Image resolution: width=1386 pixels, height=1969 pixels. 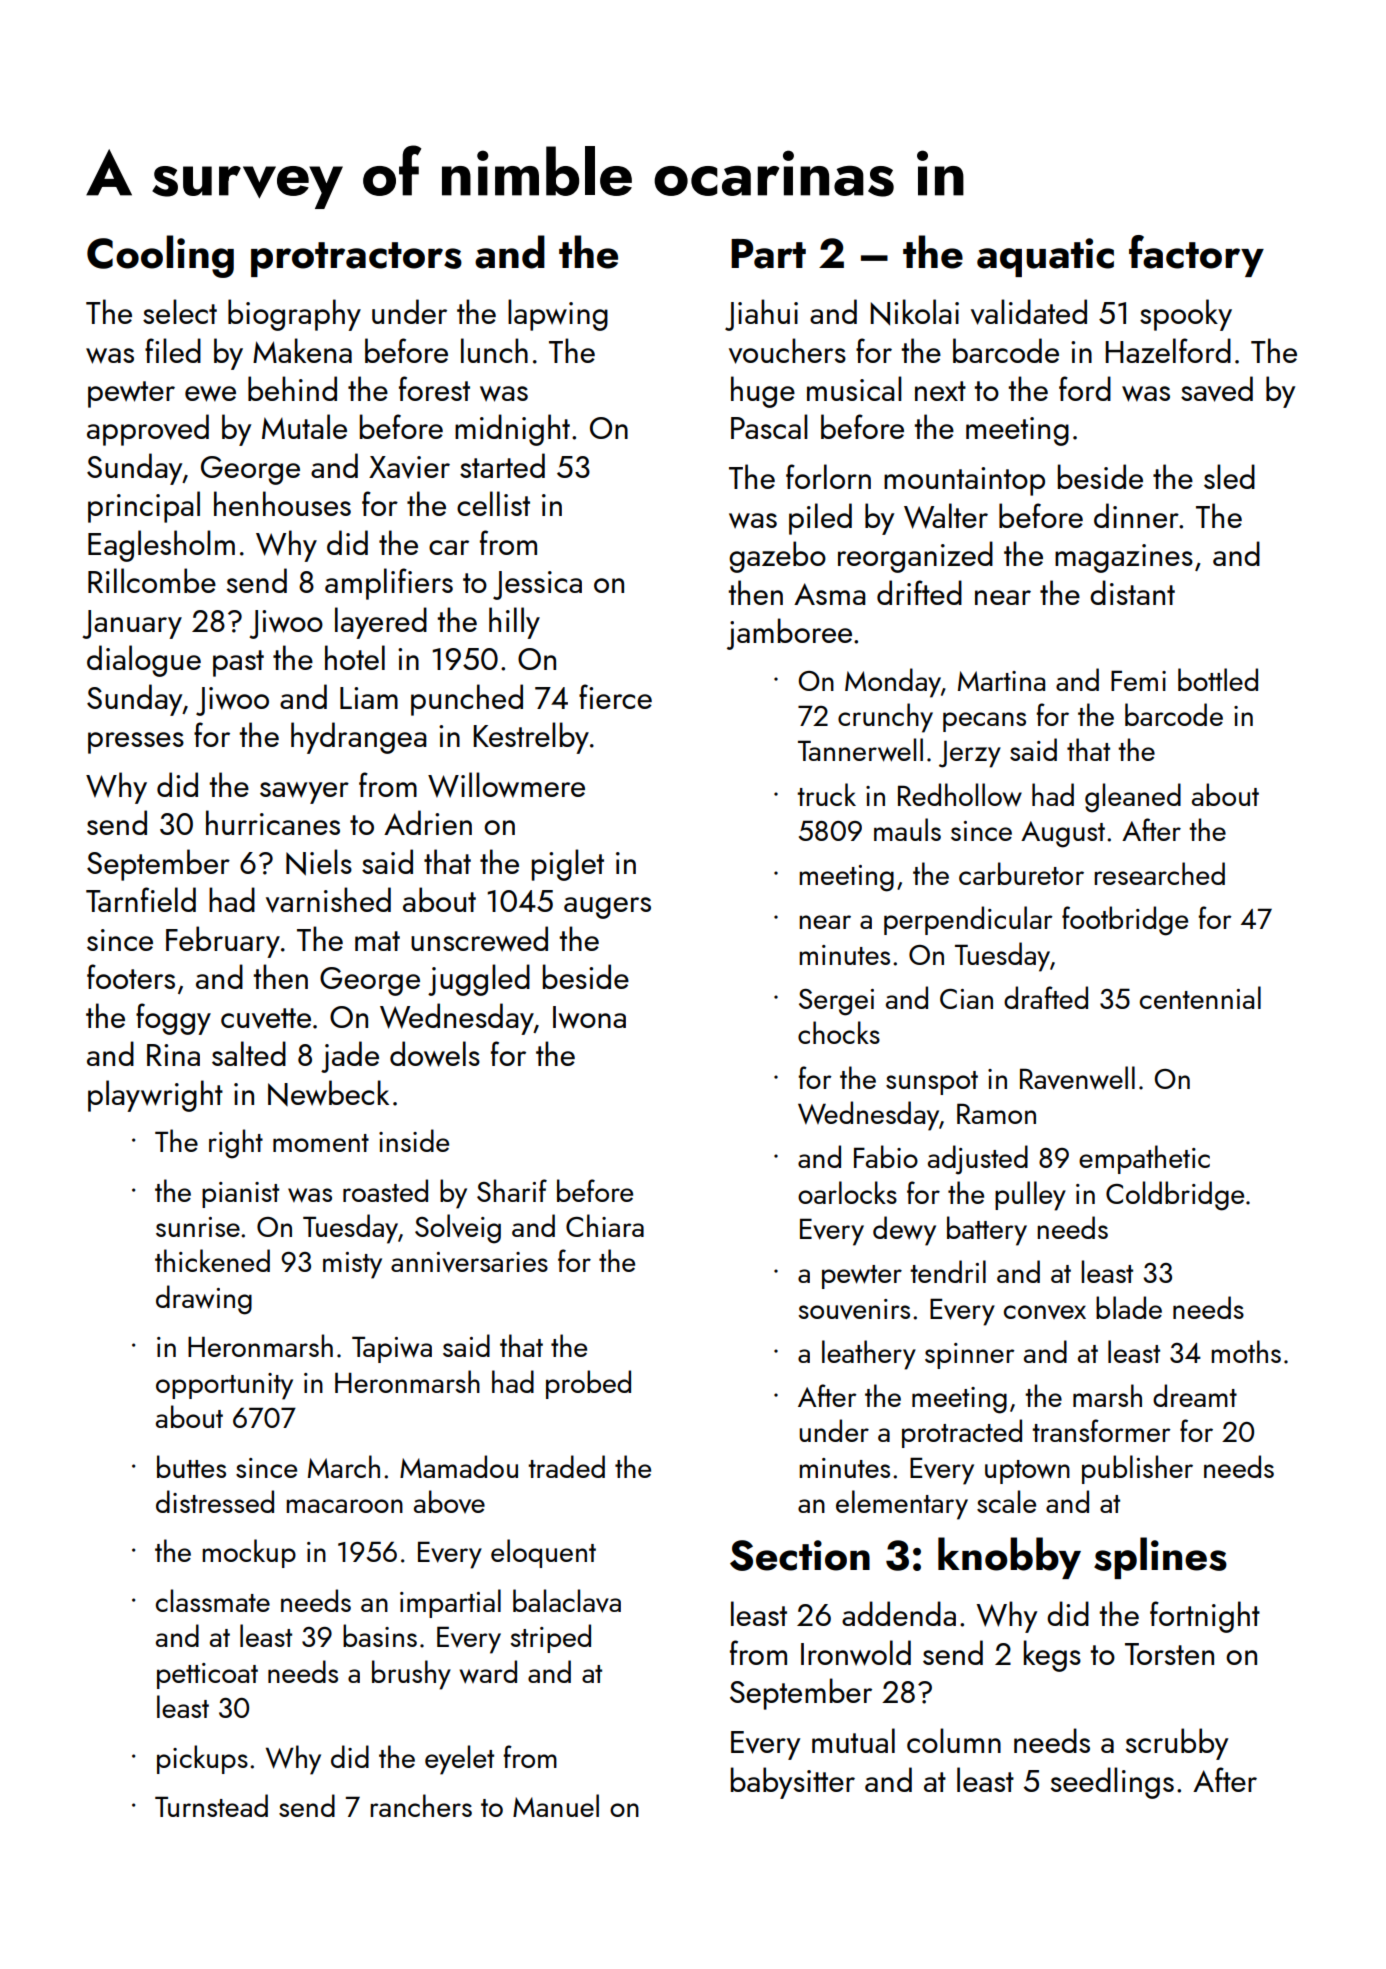 I want to click on henhouses, so click(x=282, y=503).
